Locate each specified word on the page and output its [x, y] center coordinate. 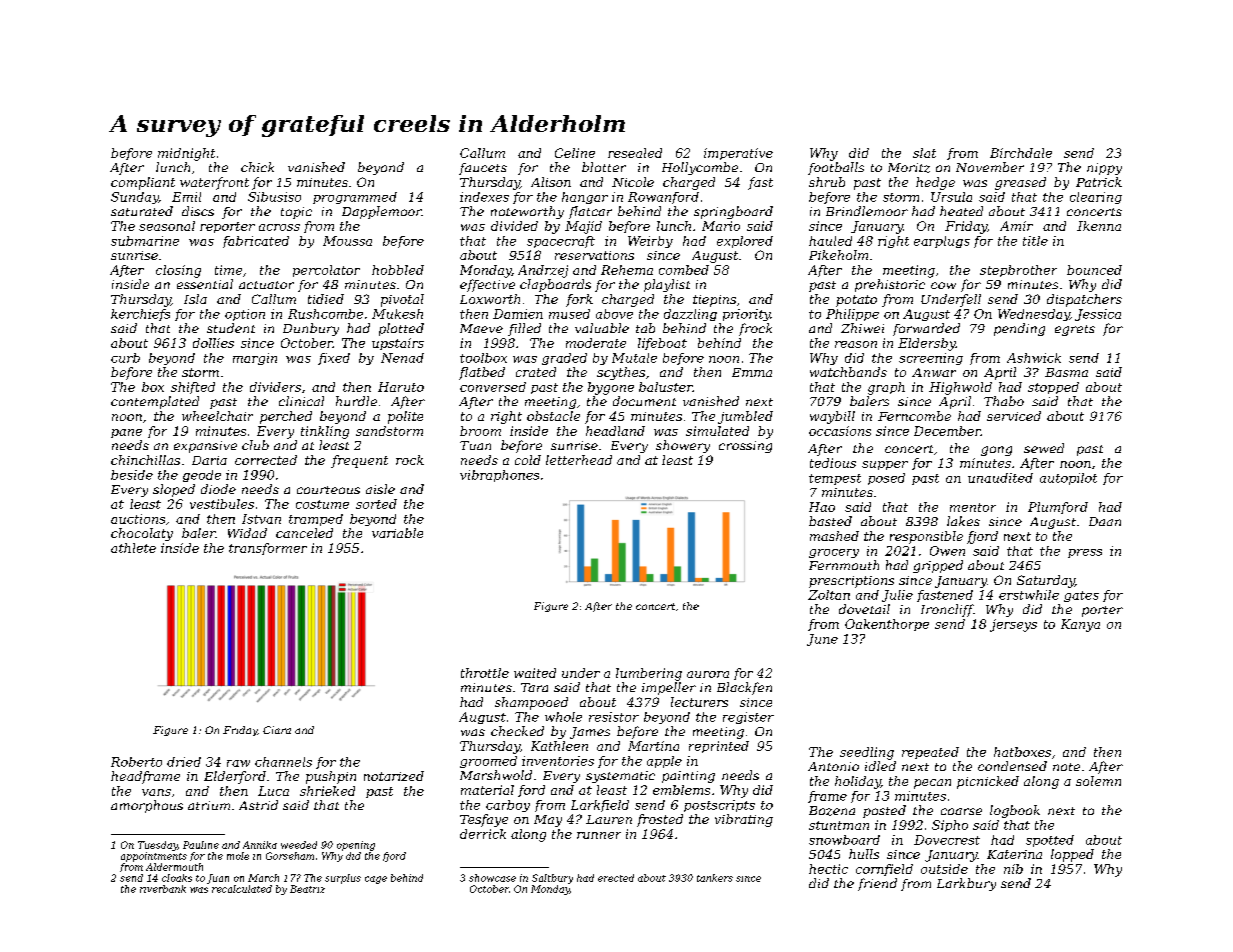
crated [536, 372]
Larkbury [966, 884]
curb [125, 358]
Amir [1016, 226]
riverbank [163, 889]
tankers [715, 878]
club [255, 445]
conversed [493, 387]
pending [1019, 329]
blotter [604, 167]
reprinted [719, 747]
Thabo [1004, 401]
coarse [961, 811]
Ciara [277, 730]
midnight [186, 154]
